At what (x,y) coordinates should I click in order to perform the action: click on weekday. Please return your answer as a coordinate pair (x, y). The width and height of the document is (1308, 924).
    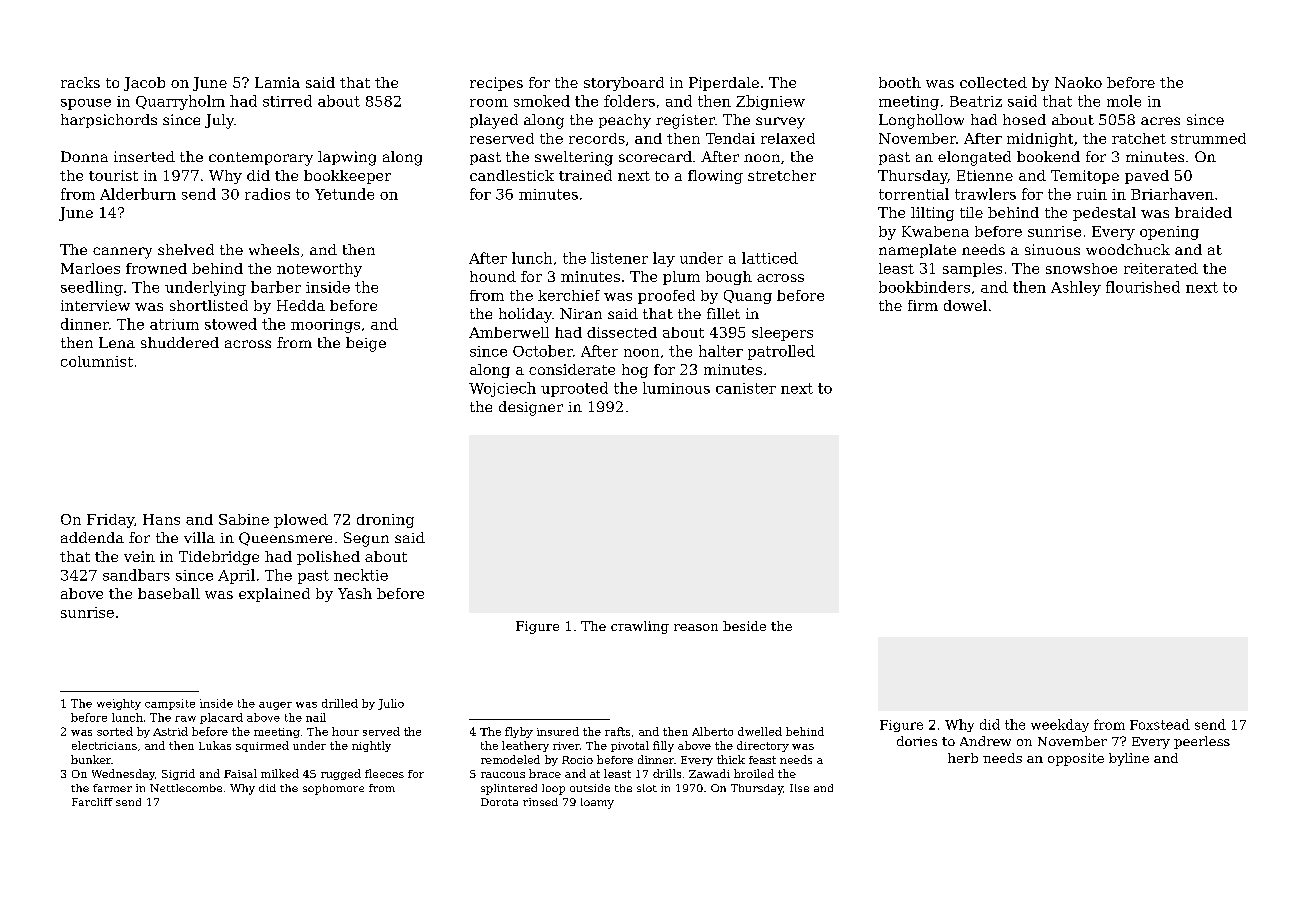
    Looking at the image, I should click on (1060, 725).
